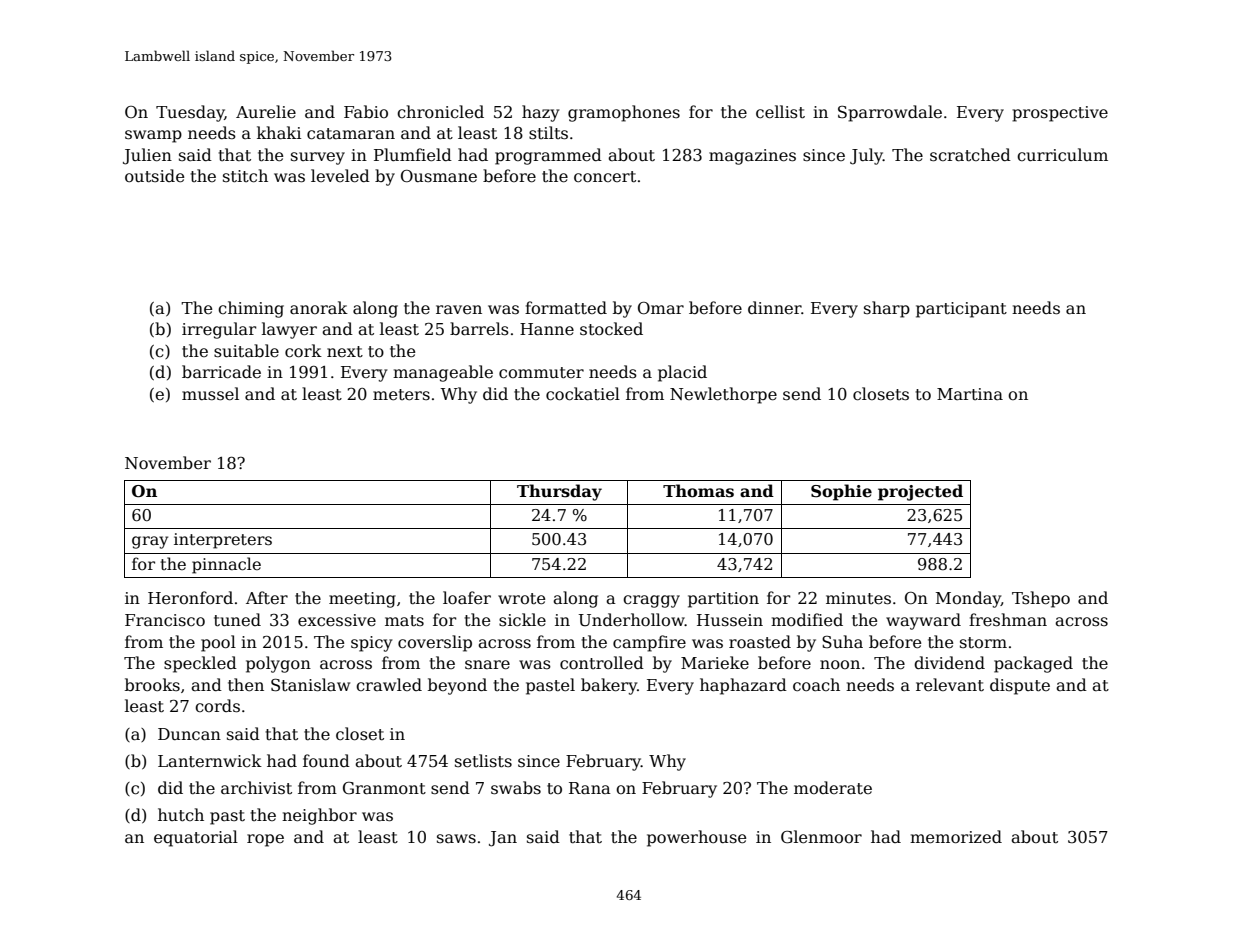  What do you see at coordinates (210, 394) in the screenshot?
I see `mussel` at bounding box center [210, 394].
